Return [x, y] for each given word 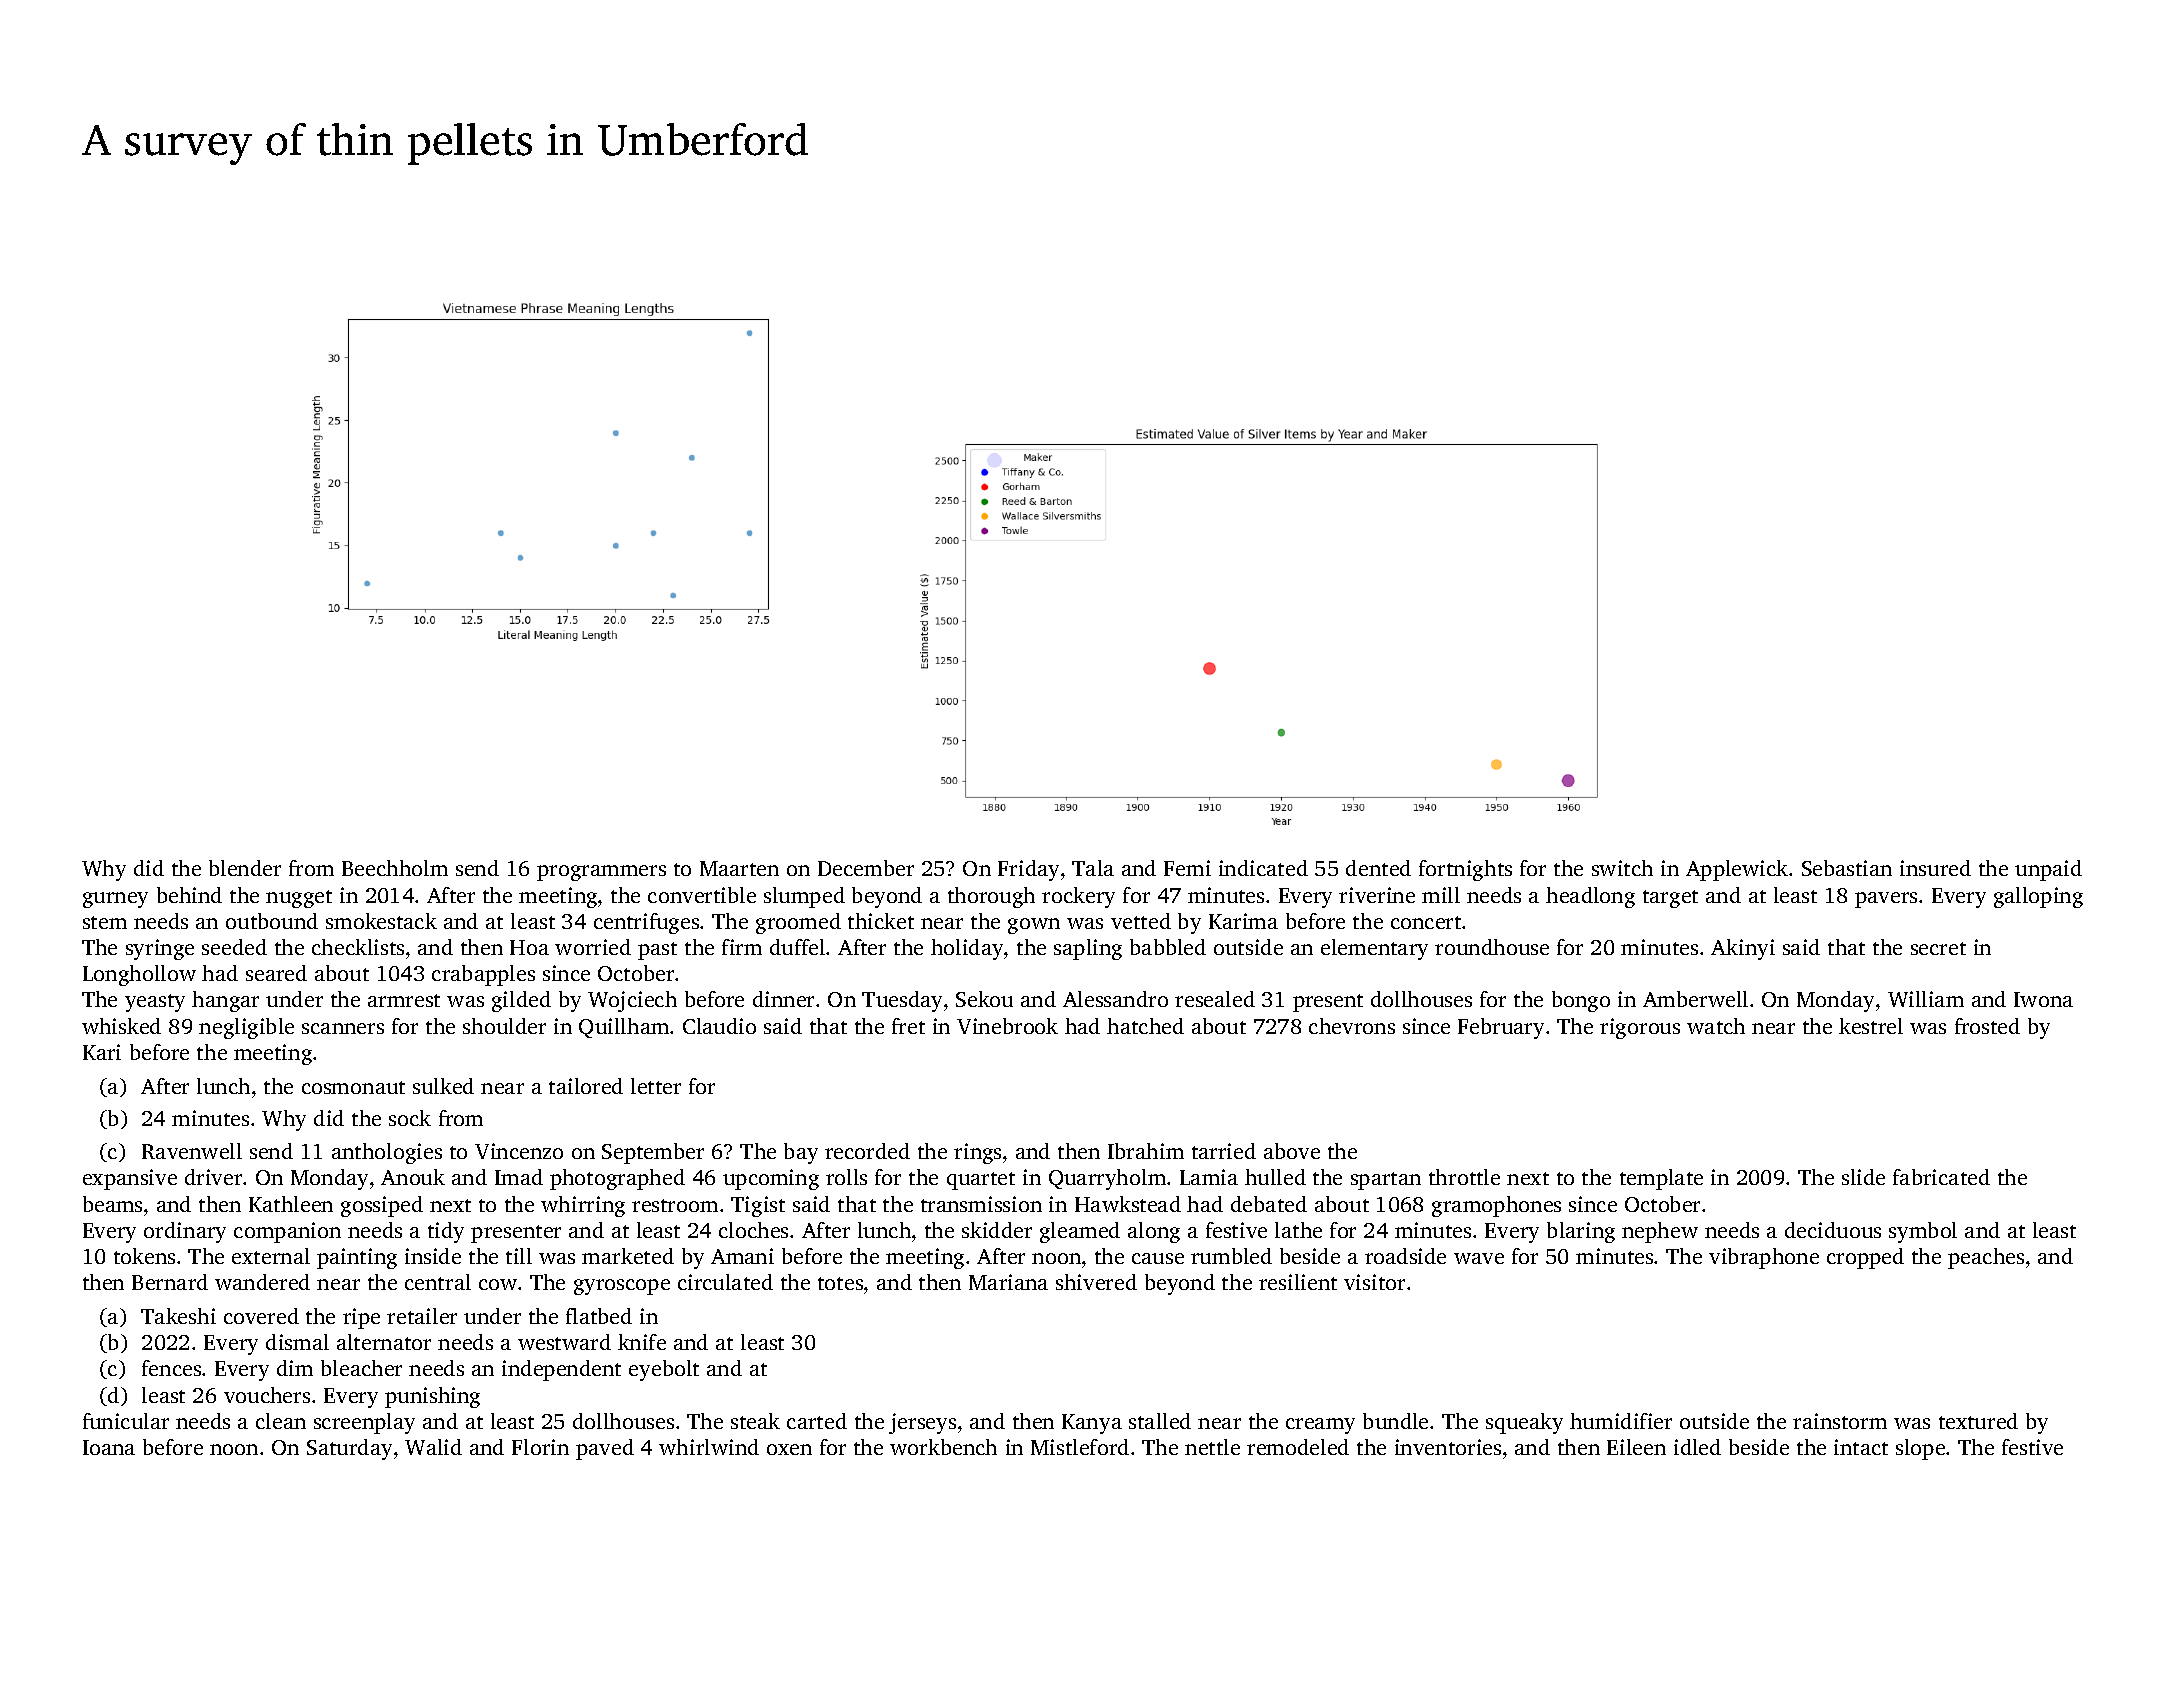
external [271, 1256]
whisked [121, 1026]
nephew [1660, 1232]
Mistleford [1080, 1447]
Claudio [719, 1026]
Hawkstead [1128, 1204]
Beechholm [395, 868]
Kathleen [291, 1204]
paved [605, 1449]
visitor [1374, 1282]
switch [1622, 868]
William [1926, 999]
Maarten [739, 868]
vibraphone [1764, 1258]
